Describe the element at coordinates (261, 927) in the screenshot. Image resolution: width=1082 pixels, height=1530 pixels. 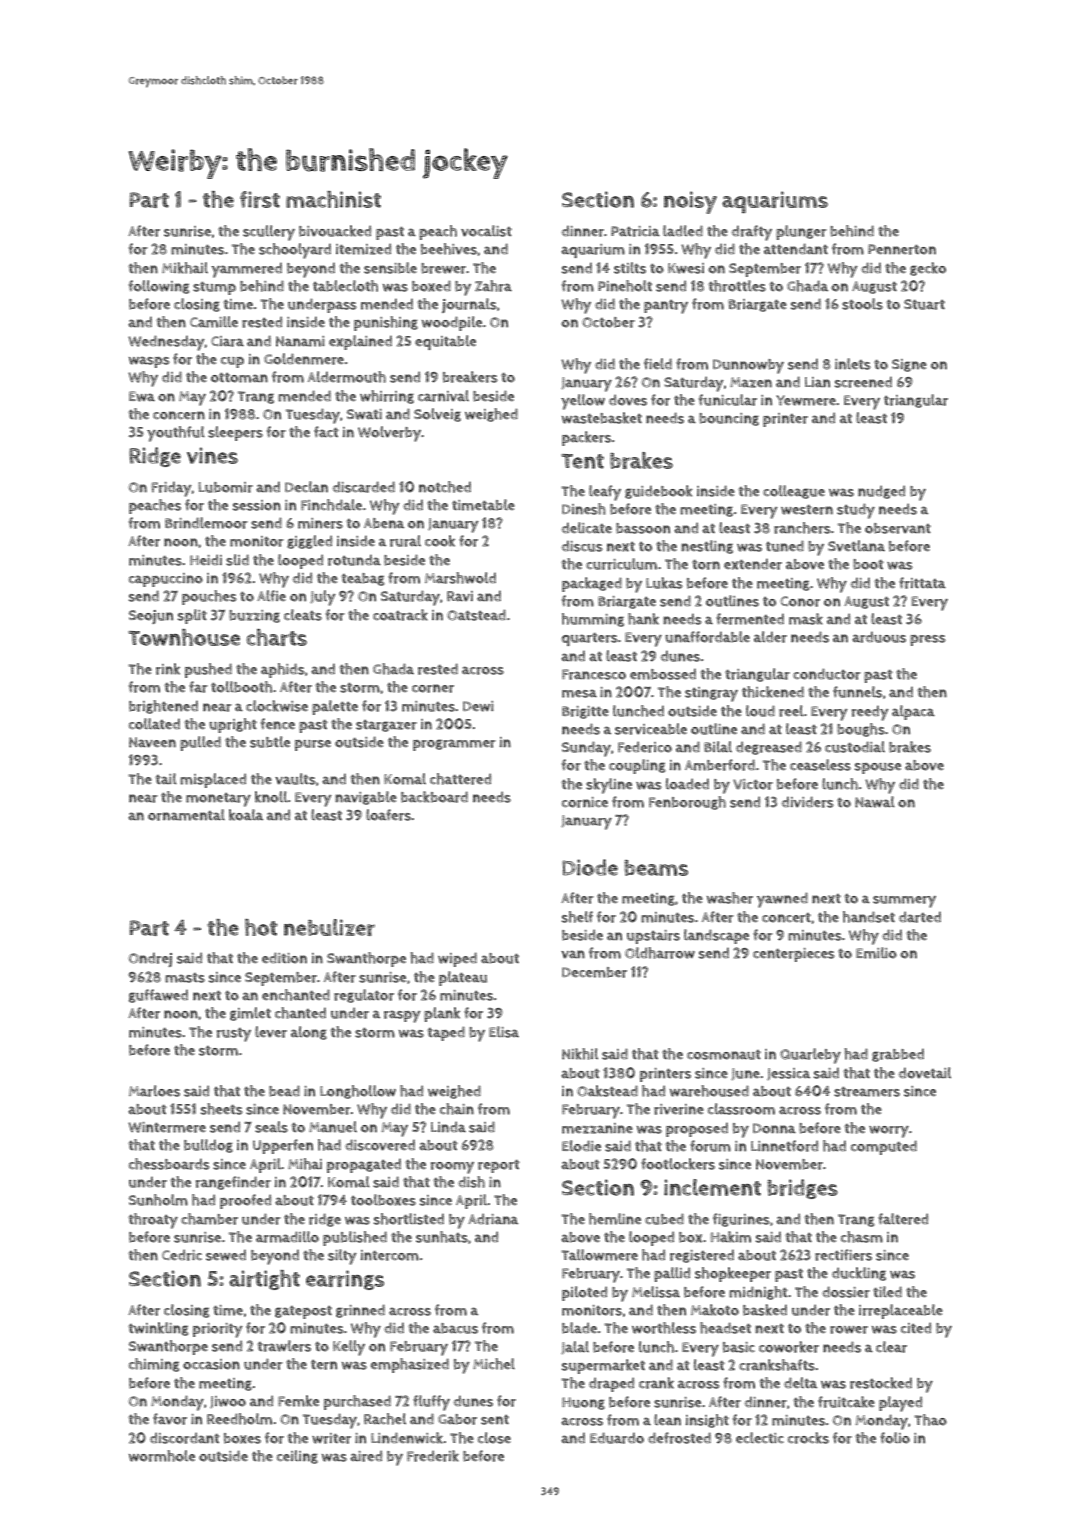
I see `hot` at that location.
